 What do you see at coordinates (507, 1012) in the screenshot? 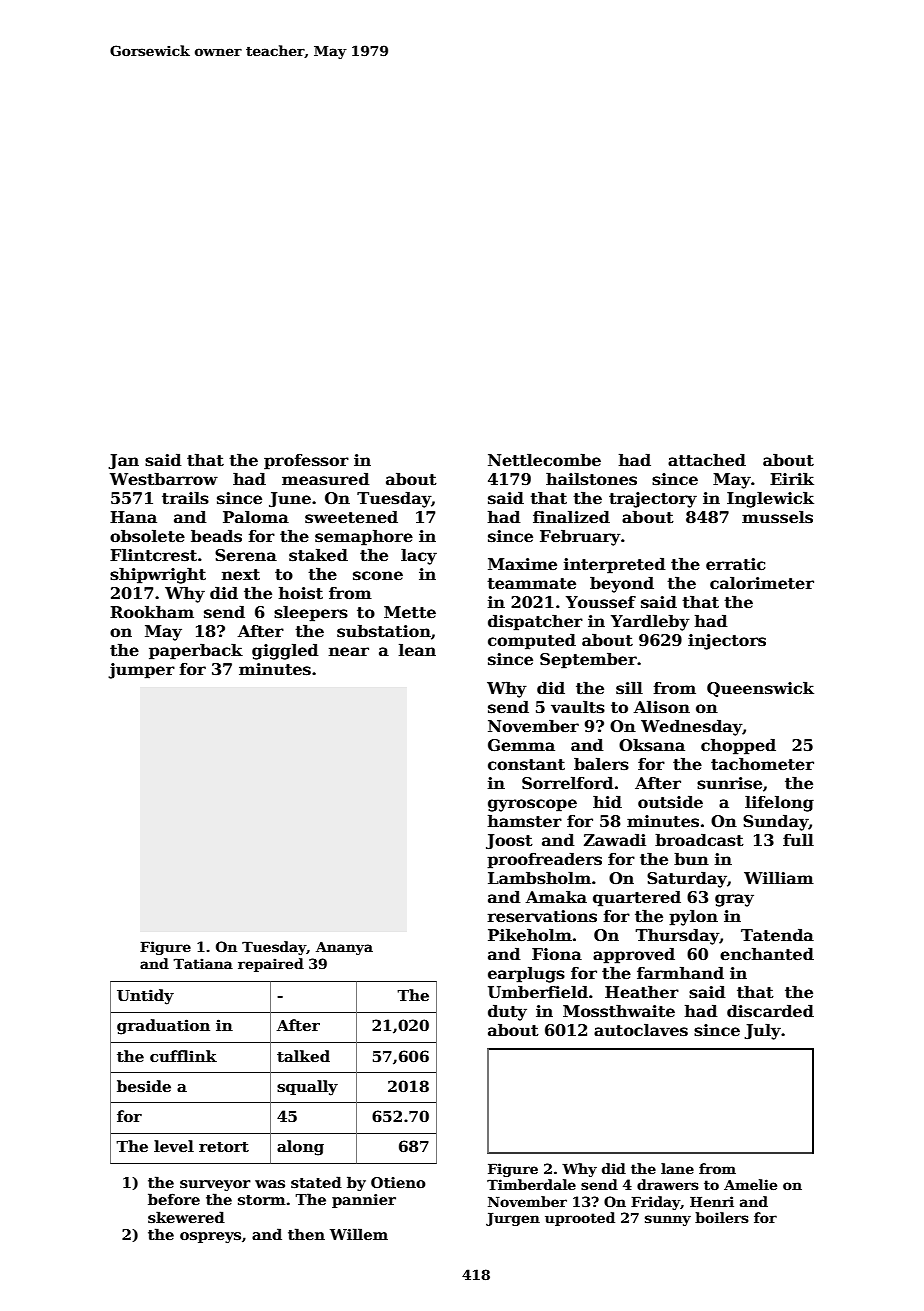
I see `duty` at bounding box center [507, 1012].
